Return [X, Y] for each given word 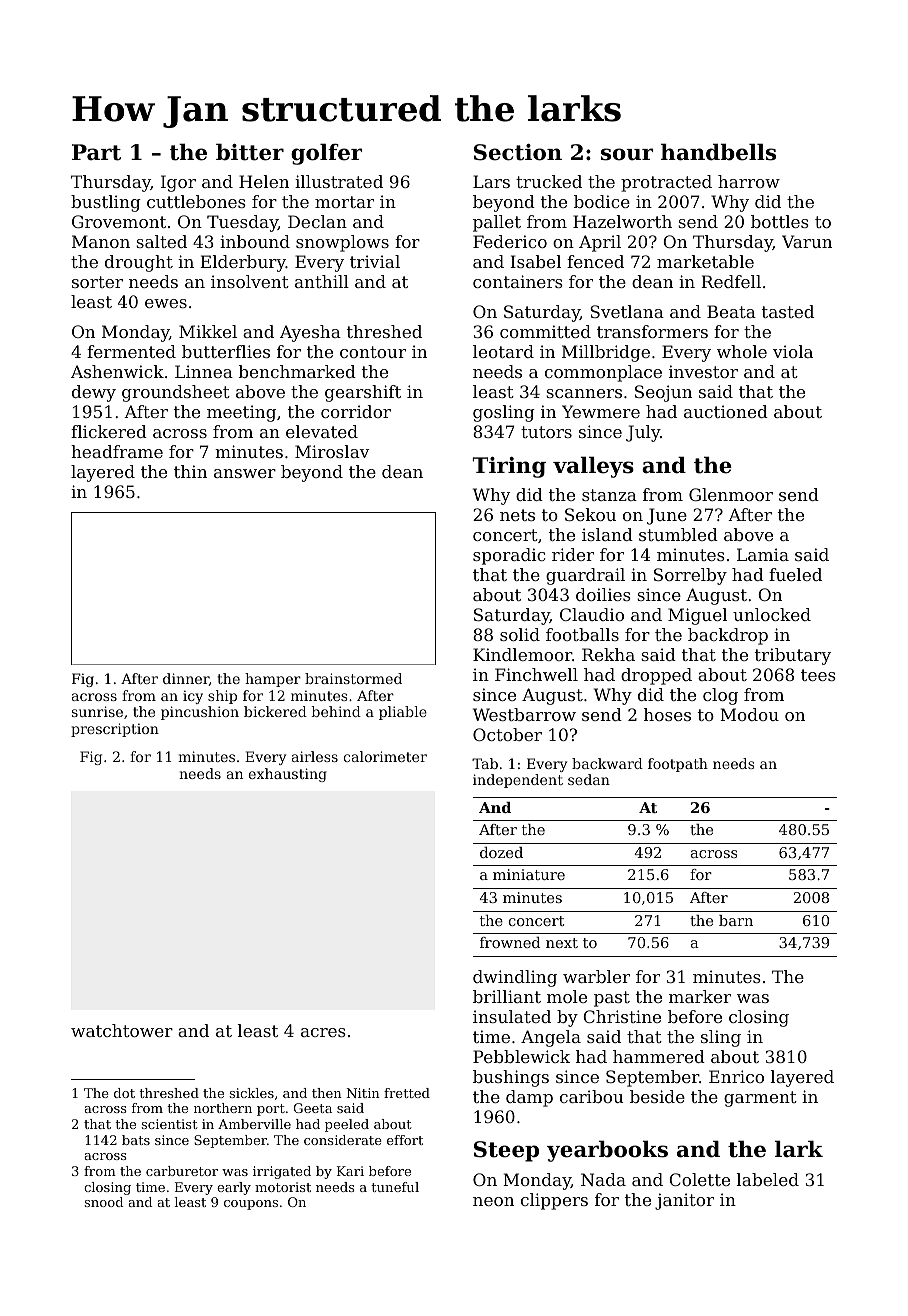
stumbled [678, 534]
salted [161, 241]
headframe [117, 451]
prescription [115, 730]
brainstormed [353, 678]
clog [720, 696]
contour [373, 352]
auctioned [726, 411]
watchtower [122, 1030]
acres [323, 1032]
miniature [529, 874]
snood [104, 1202]
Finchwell [536, 674]
